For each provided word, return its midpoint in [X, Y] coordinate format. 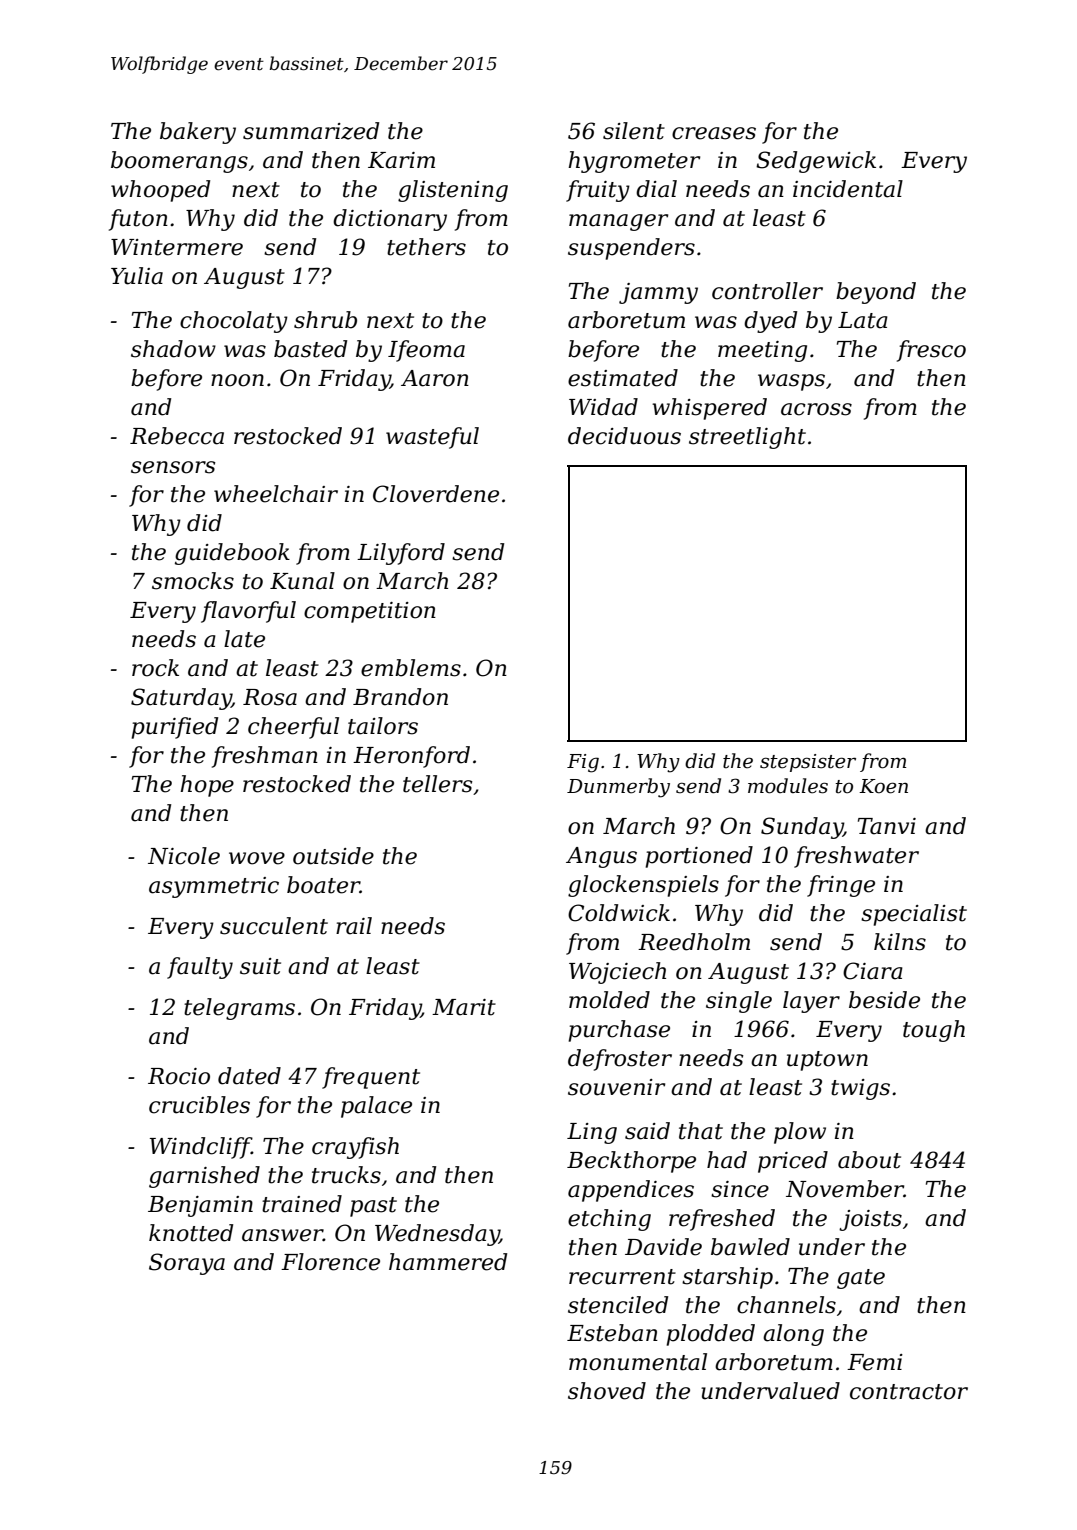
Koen [883, 786]
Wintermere [177, 247]
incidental [848, 189]
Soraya [187, 1264]
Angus [601, 857]
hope [207, 786]
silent [634, 131]
